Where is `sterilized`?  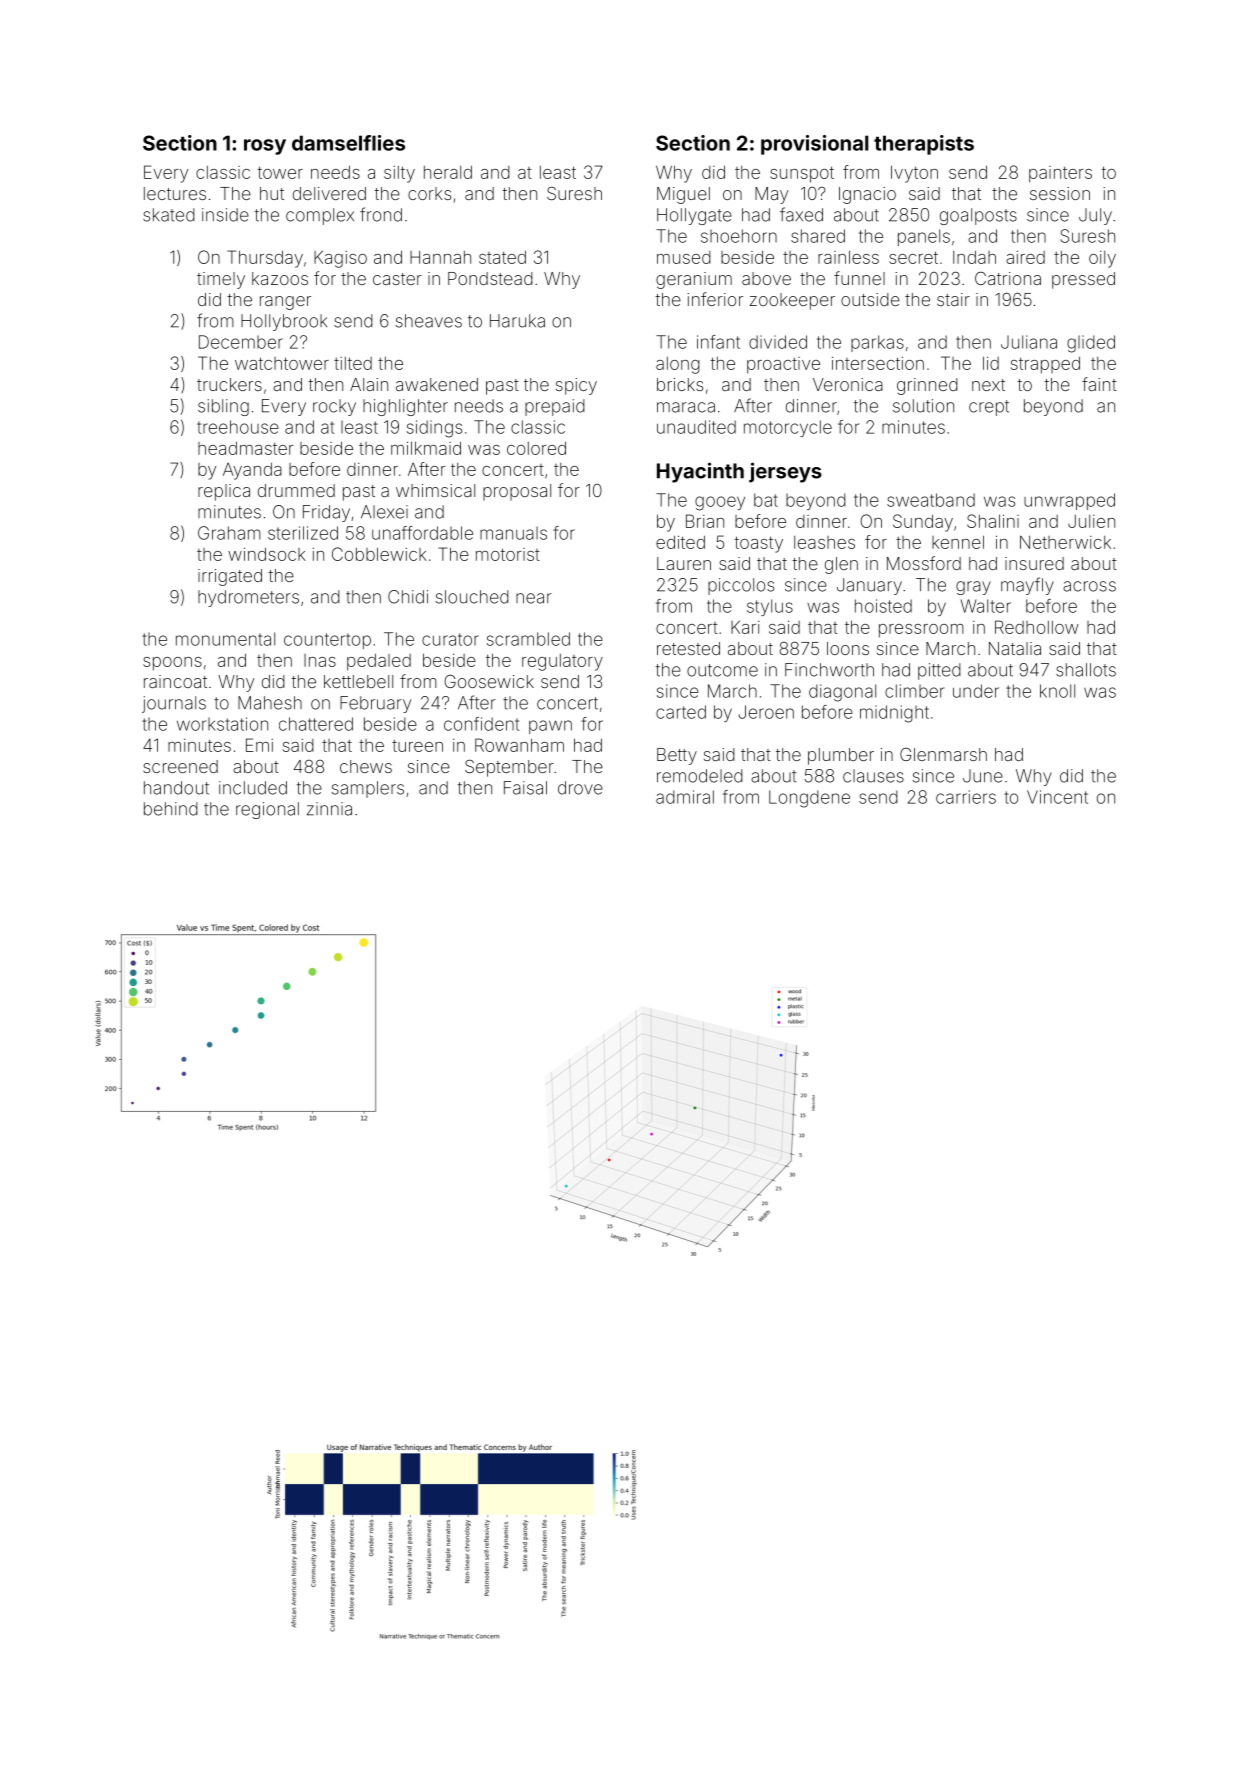 sterilized is located at coordinates (303, 533).
